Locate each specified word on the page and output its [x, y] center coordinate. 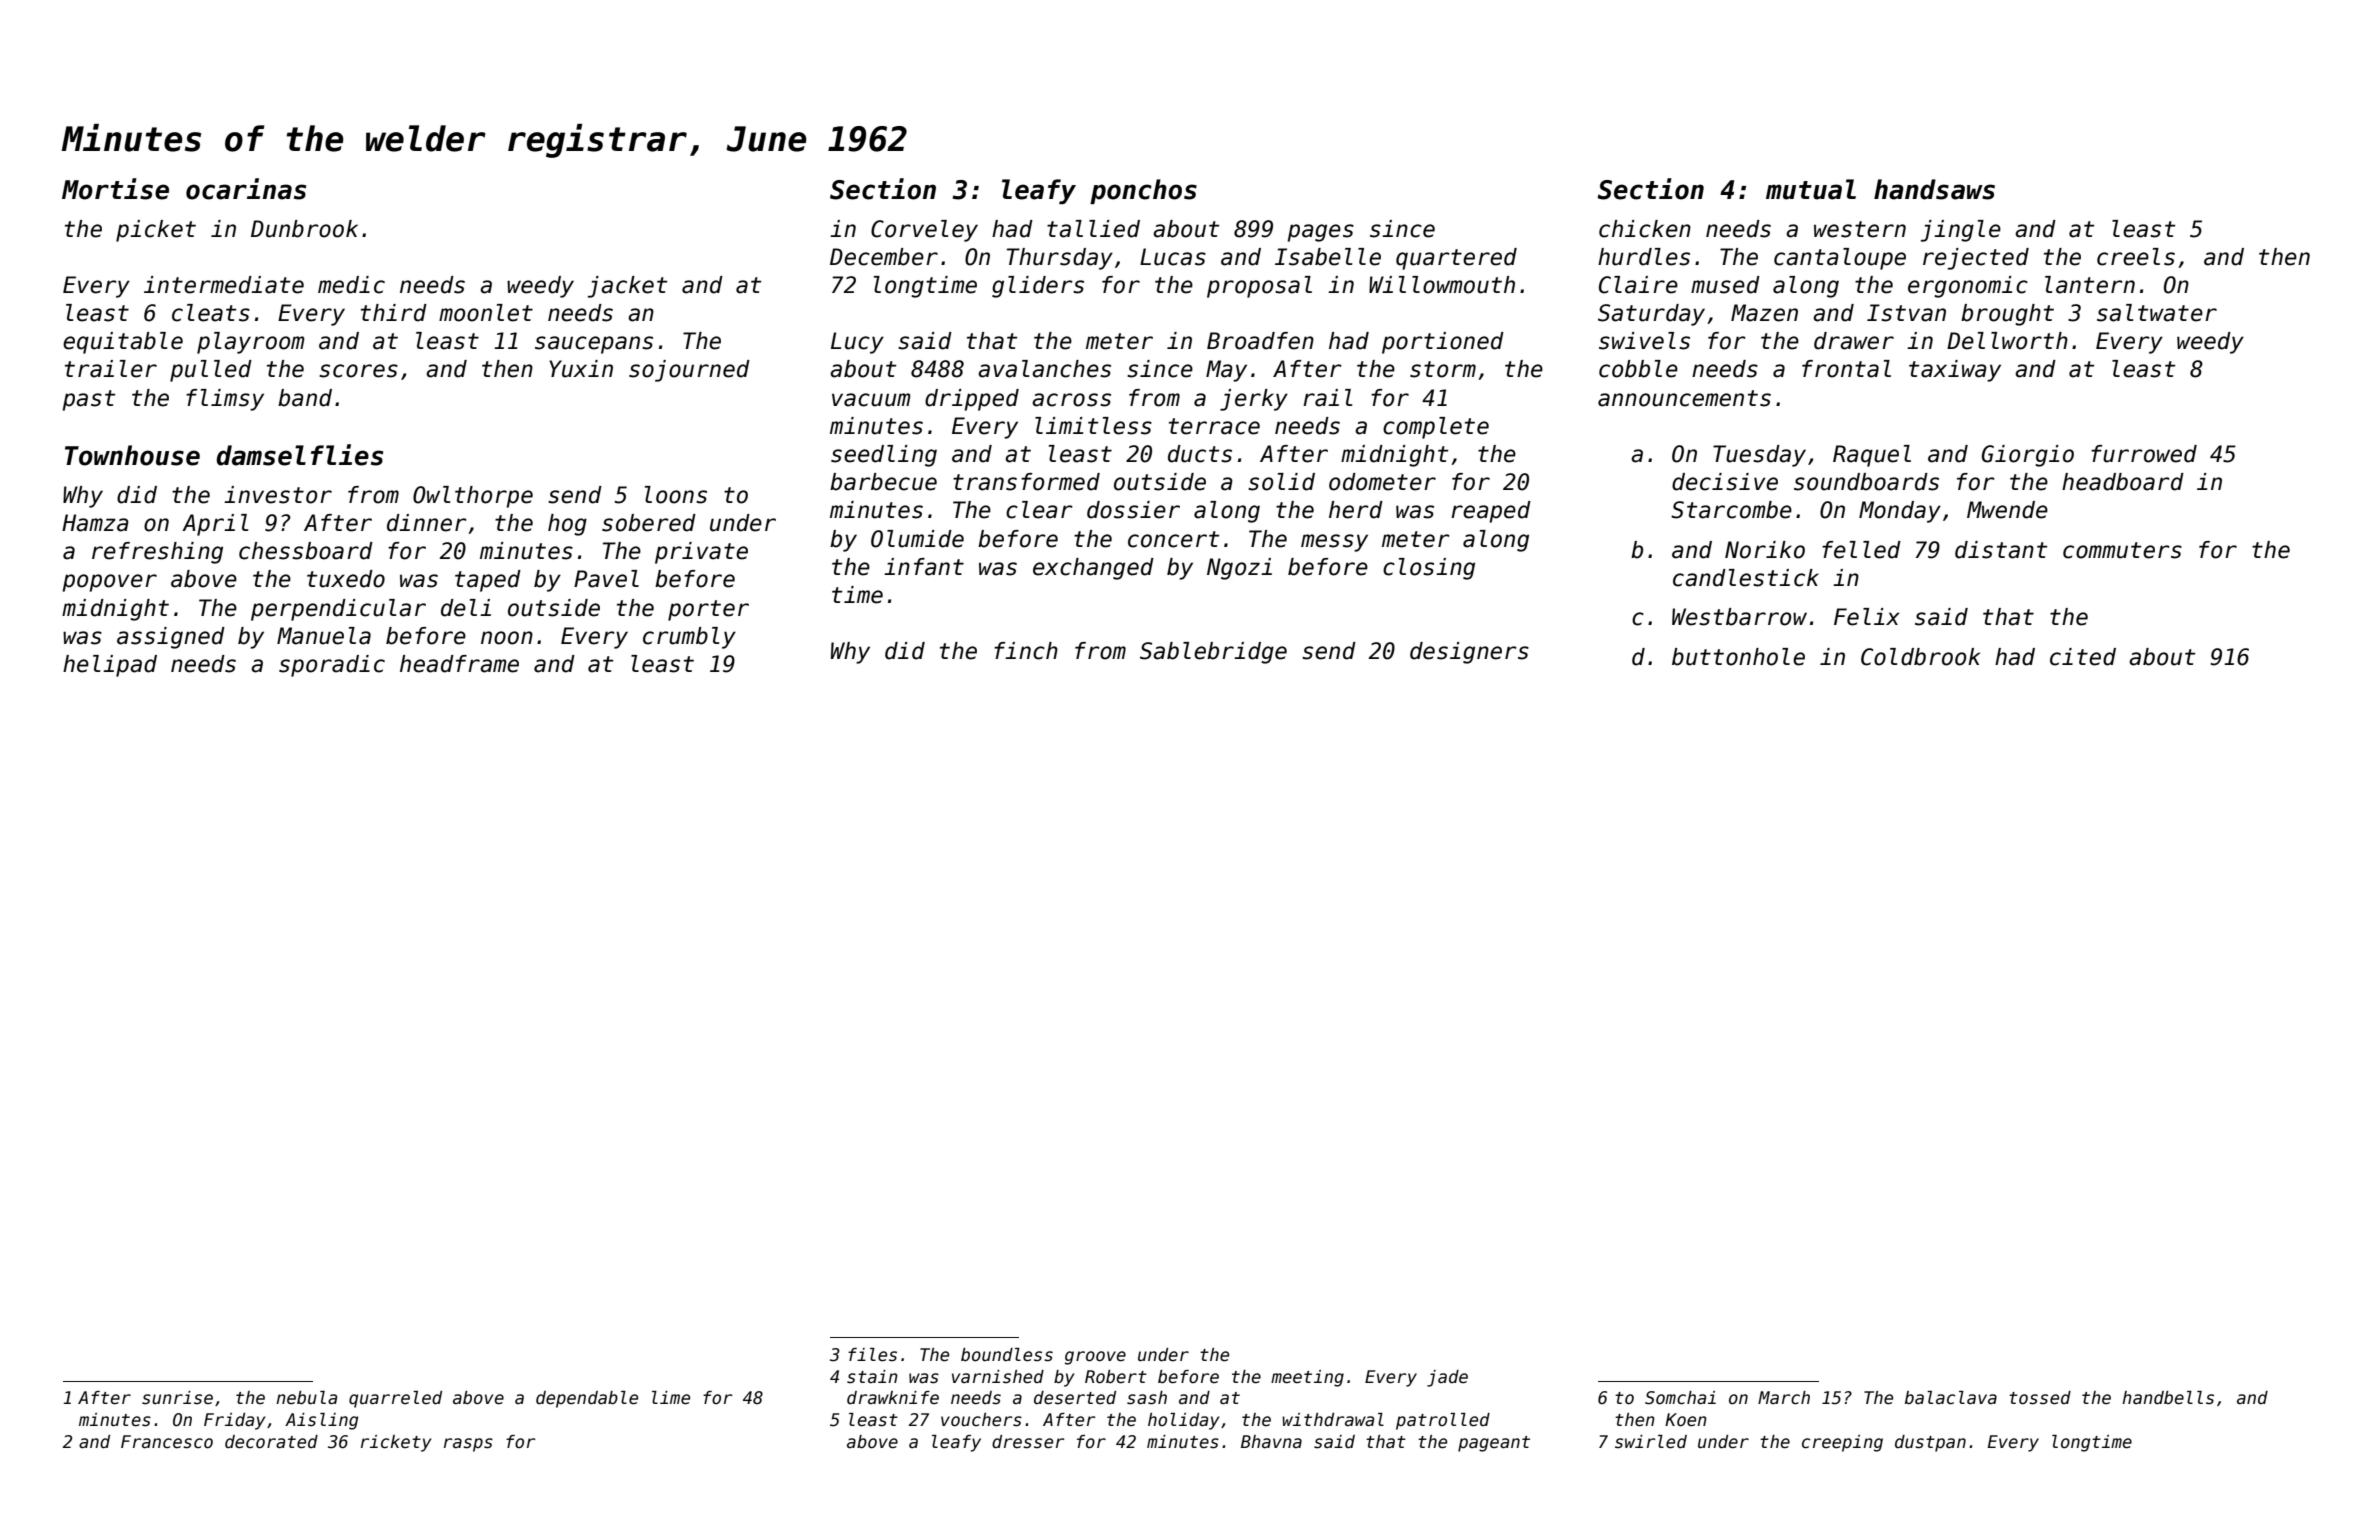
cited [2083, 657]
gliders [1038, 287]
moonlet [486, 313]
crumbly [689, 638]
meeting [1307, 1378]
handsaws [1934, 189]
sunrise [177, 1398]
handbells [2168, 1398]
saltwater [2157, 313]
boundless [1007, 1355]
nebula [306, 1398]
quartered [1456, 259]
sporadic [332, 666]
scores [358, 371]
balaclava [1951, 1398]
